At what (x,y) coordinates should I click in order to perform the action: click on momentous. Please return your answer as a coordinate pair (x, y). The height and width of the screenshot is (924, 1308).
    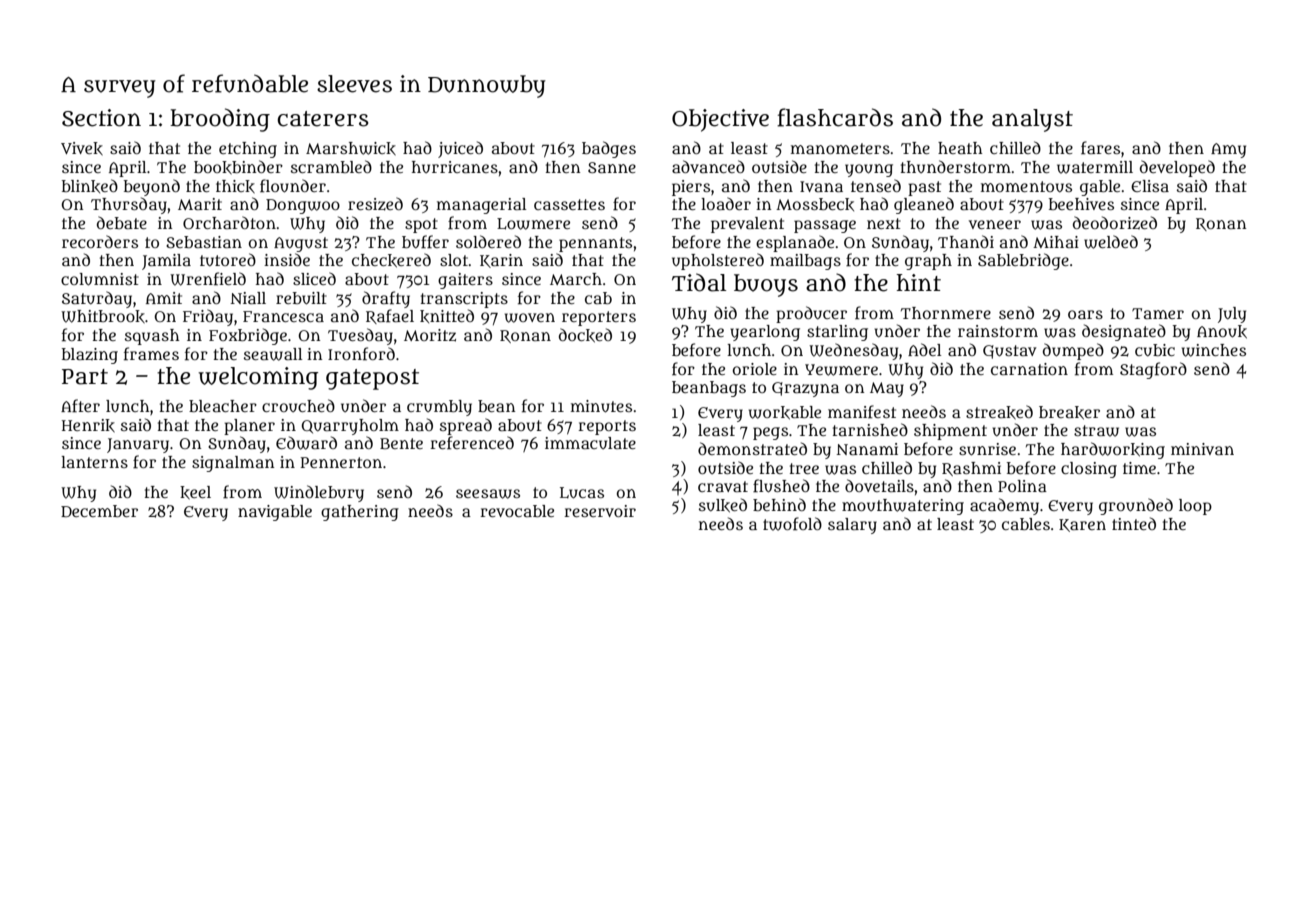
    Looking at the image, I should click on (1026, 187).
